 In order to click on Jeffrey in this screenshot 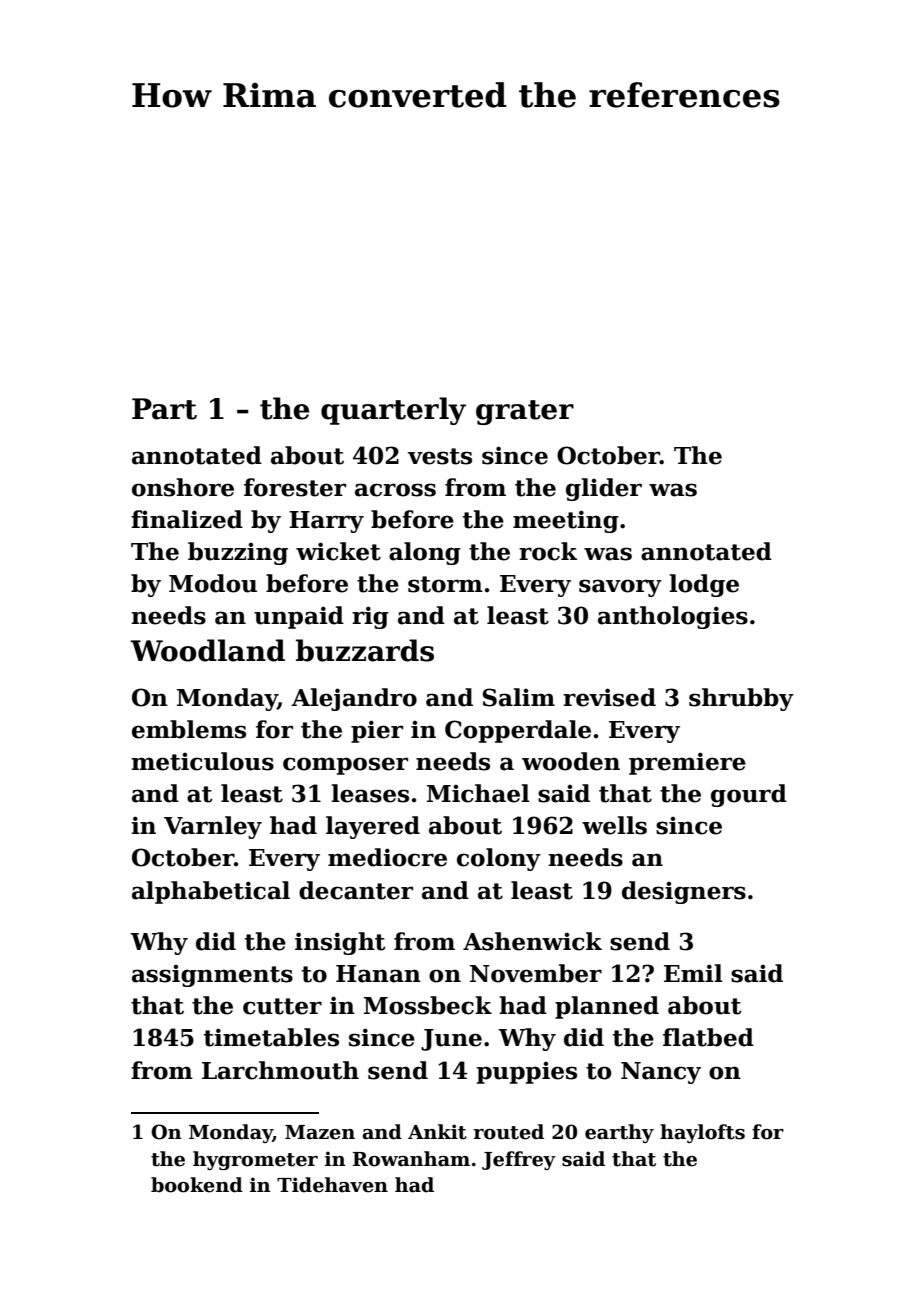, I will do `click(519, 1160)`.
